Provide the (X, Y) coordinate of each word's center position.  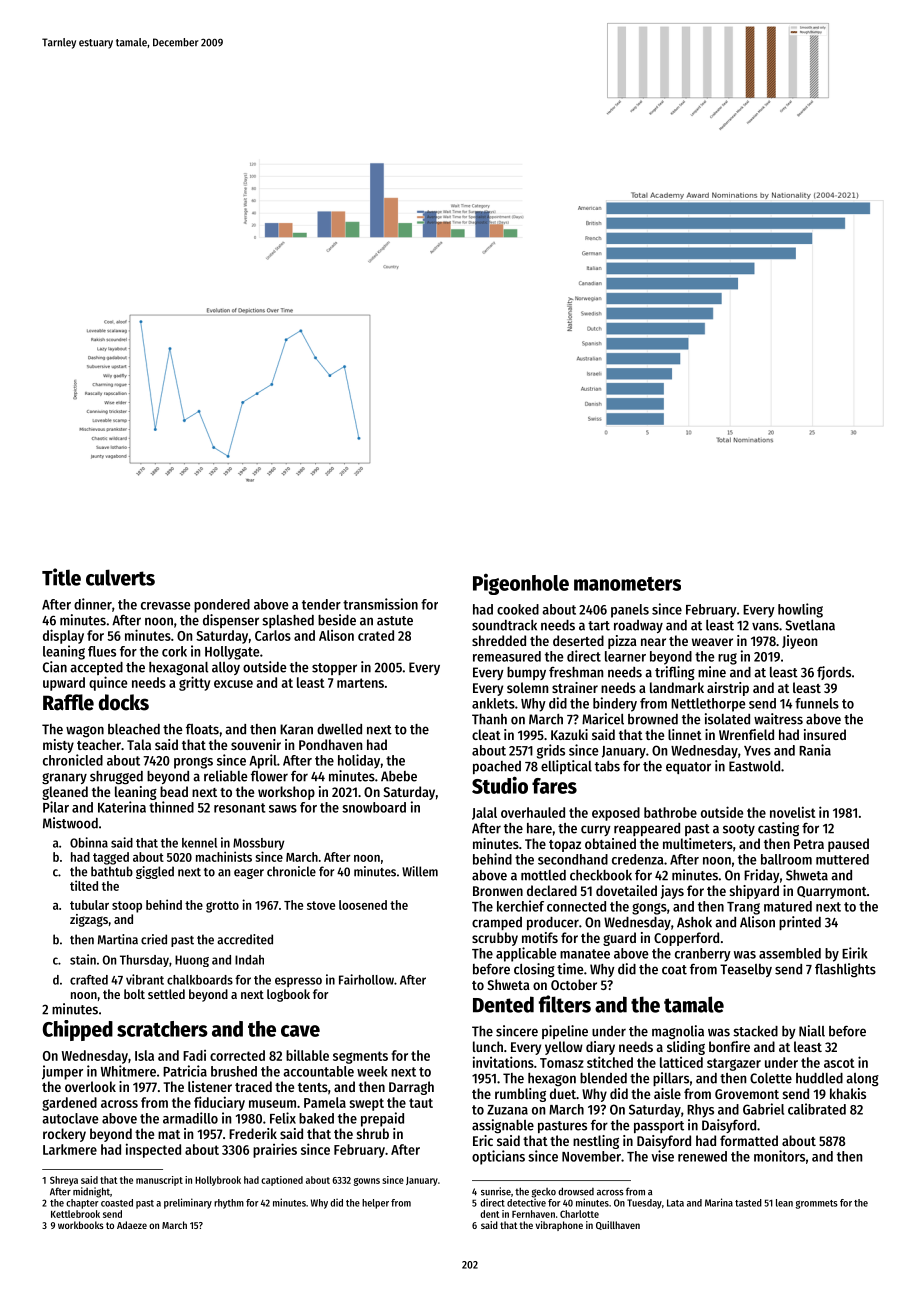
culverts (120, 577)
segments (360, 1057)
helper (375, 1204)
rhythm (229, 1204)
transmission (380, 604)
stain (83, 959)
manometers (627, 584)
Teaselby (746, 970)
